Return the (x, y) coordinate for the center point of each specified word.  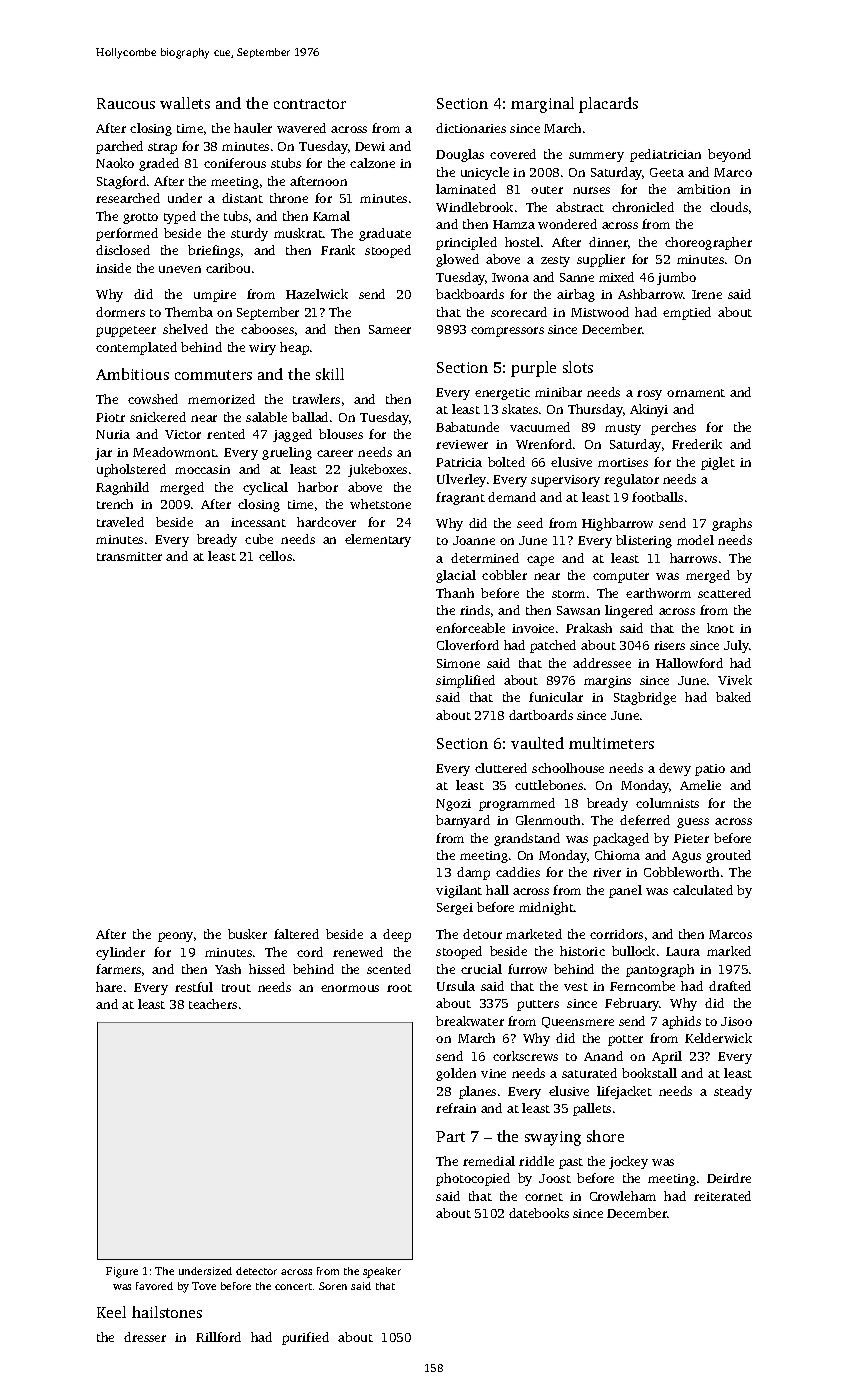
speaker (382, 1272)
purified (305, 1338)
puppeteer (126, 331)
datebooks (539, 1213)
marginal (542, 105)
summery (596, 157)
